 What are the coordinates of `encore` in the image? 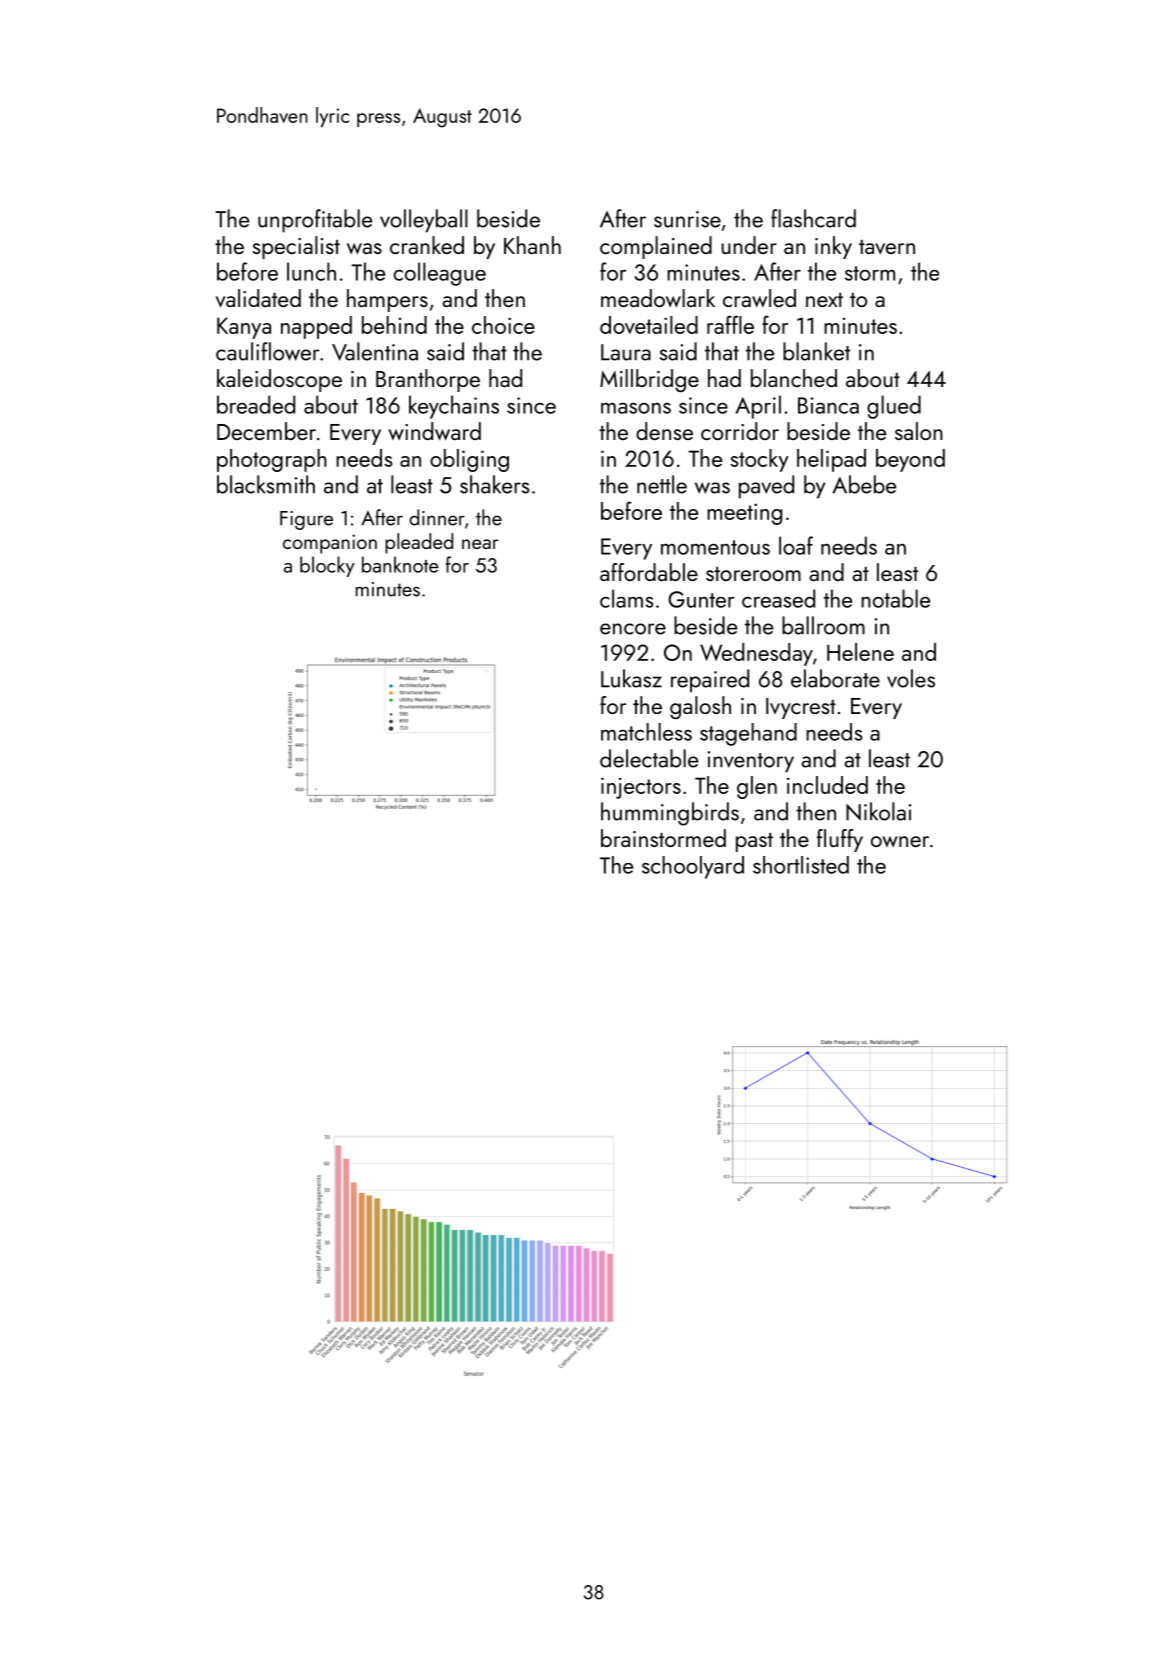 It's located at (633, 629).
